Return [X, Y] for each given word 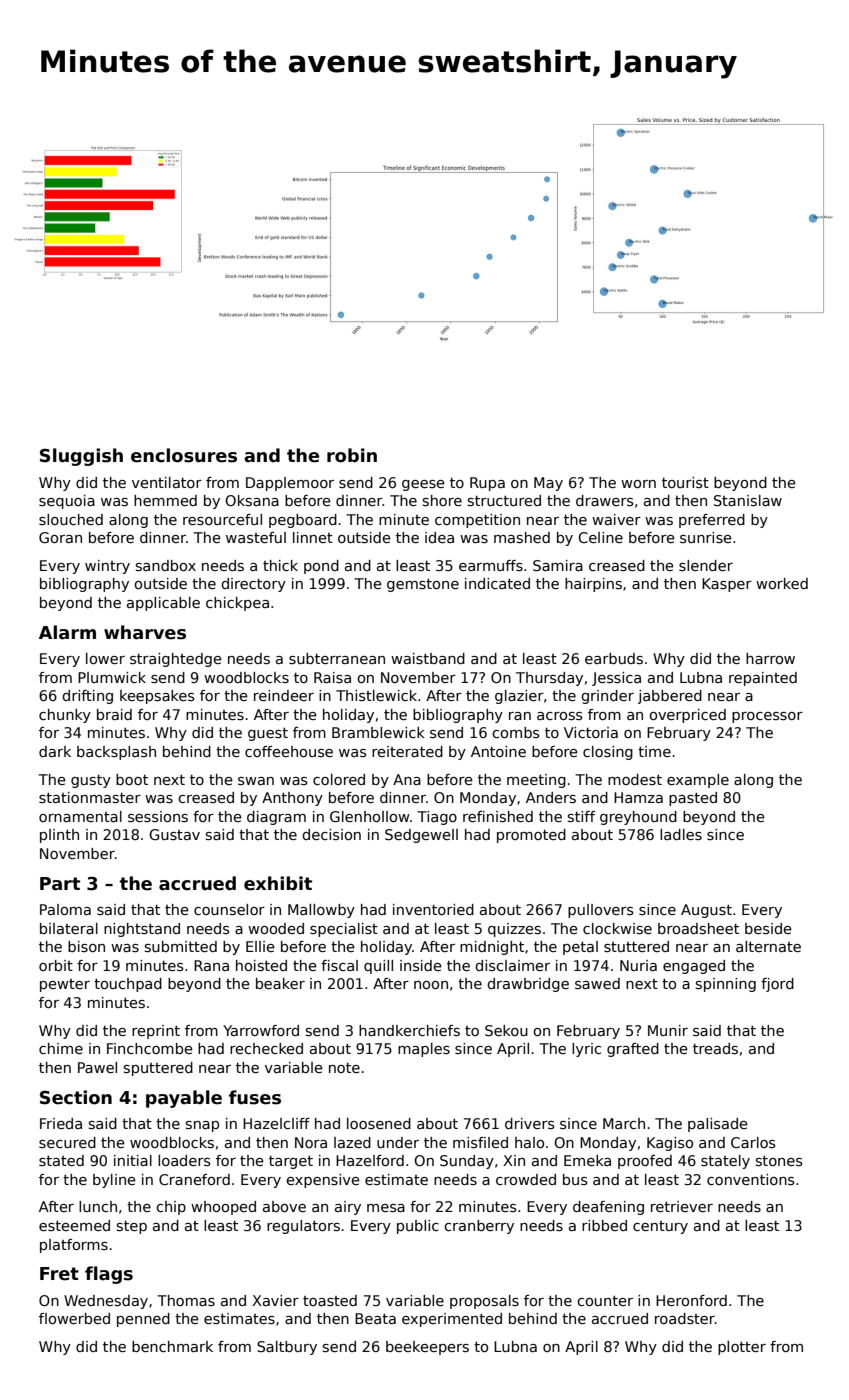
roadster [685, 1318]
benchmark [172, 1346]
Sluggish [81, 457]
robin [352, 455]
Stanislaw [748, 500]
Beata [375, 1318]
